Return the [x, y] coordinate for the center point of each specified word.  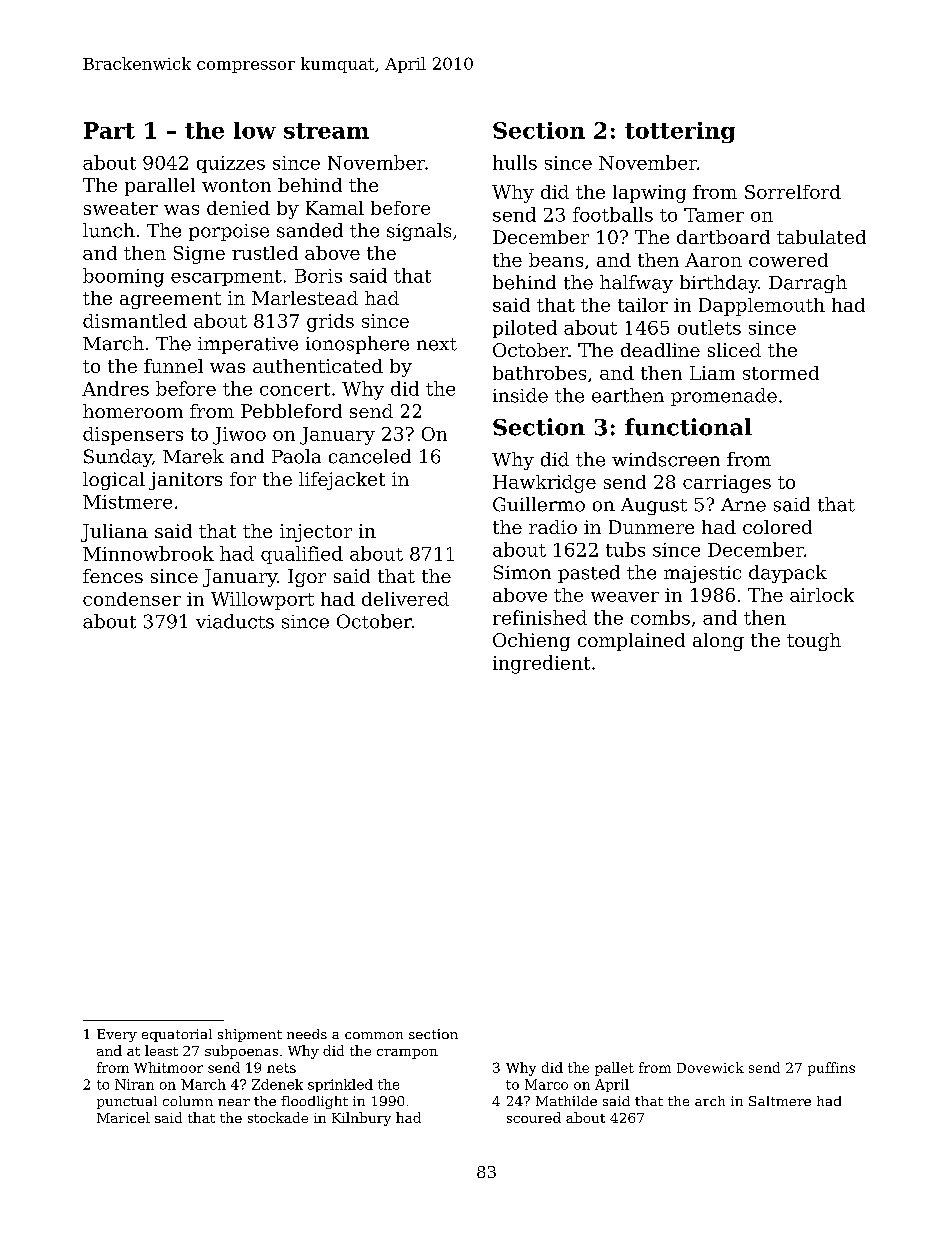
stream [326, 131]
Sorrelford [793, 192]
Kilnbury [361, 1119]
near [234, 1102]
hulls [515, 162]
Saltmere [780, 1101]
